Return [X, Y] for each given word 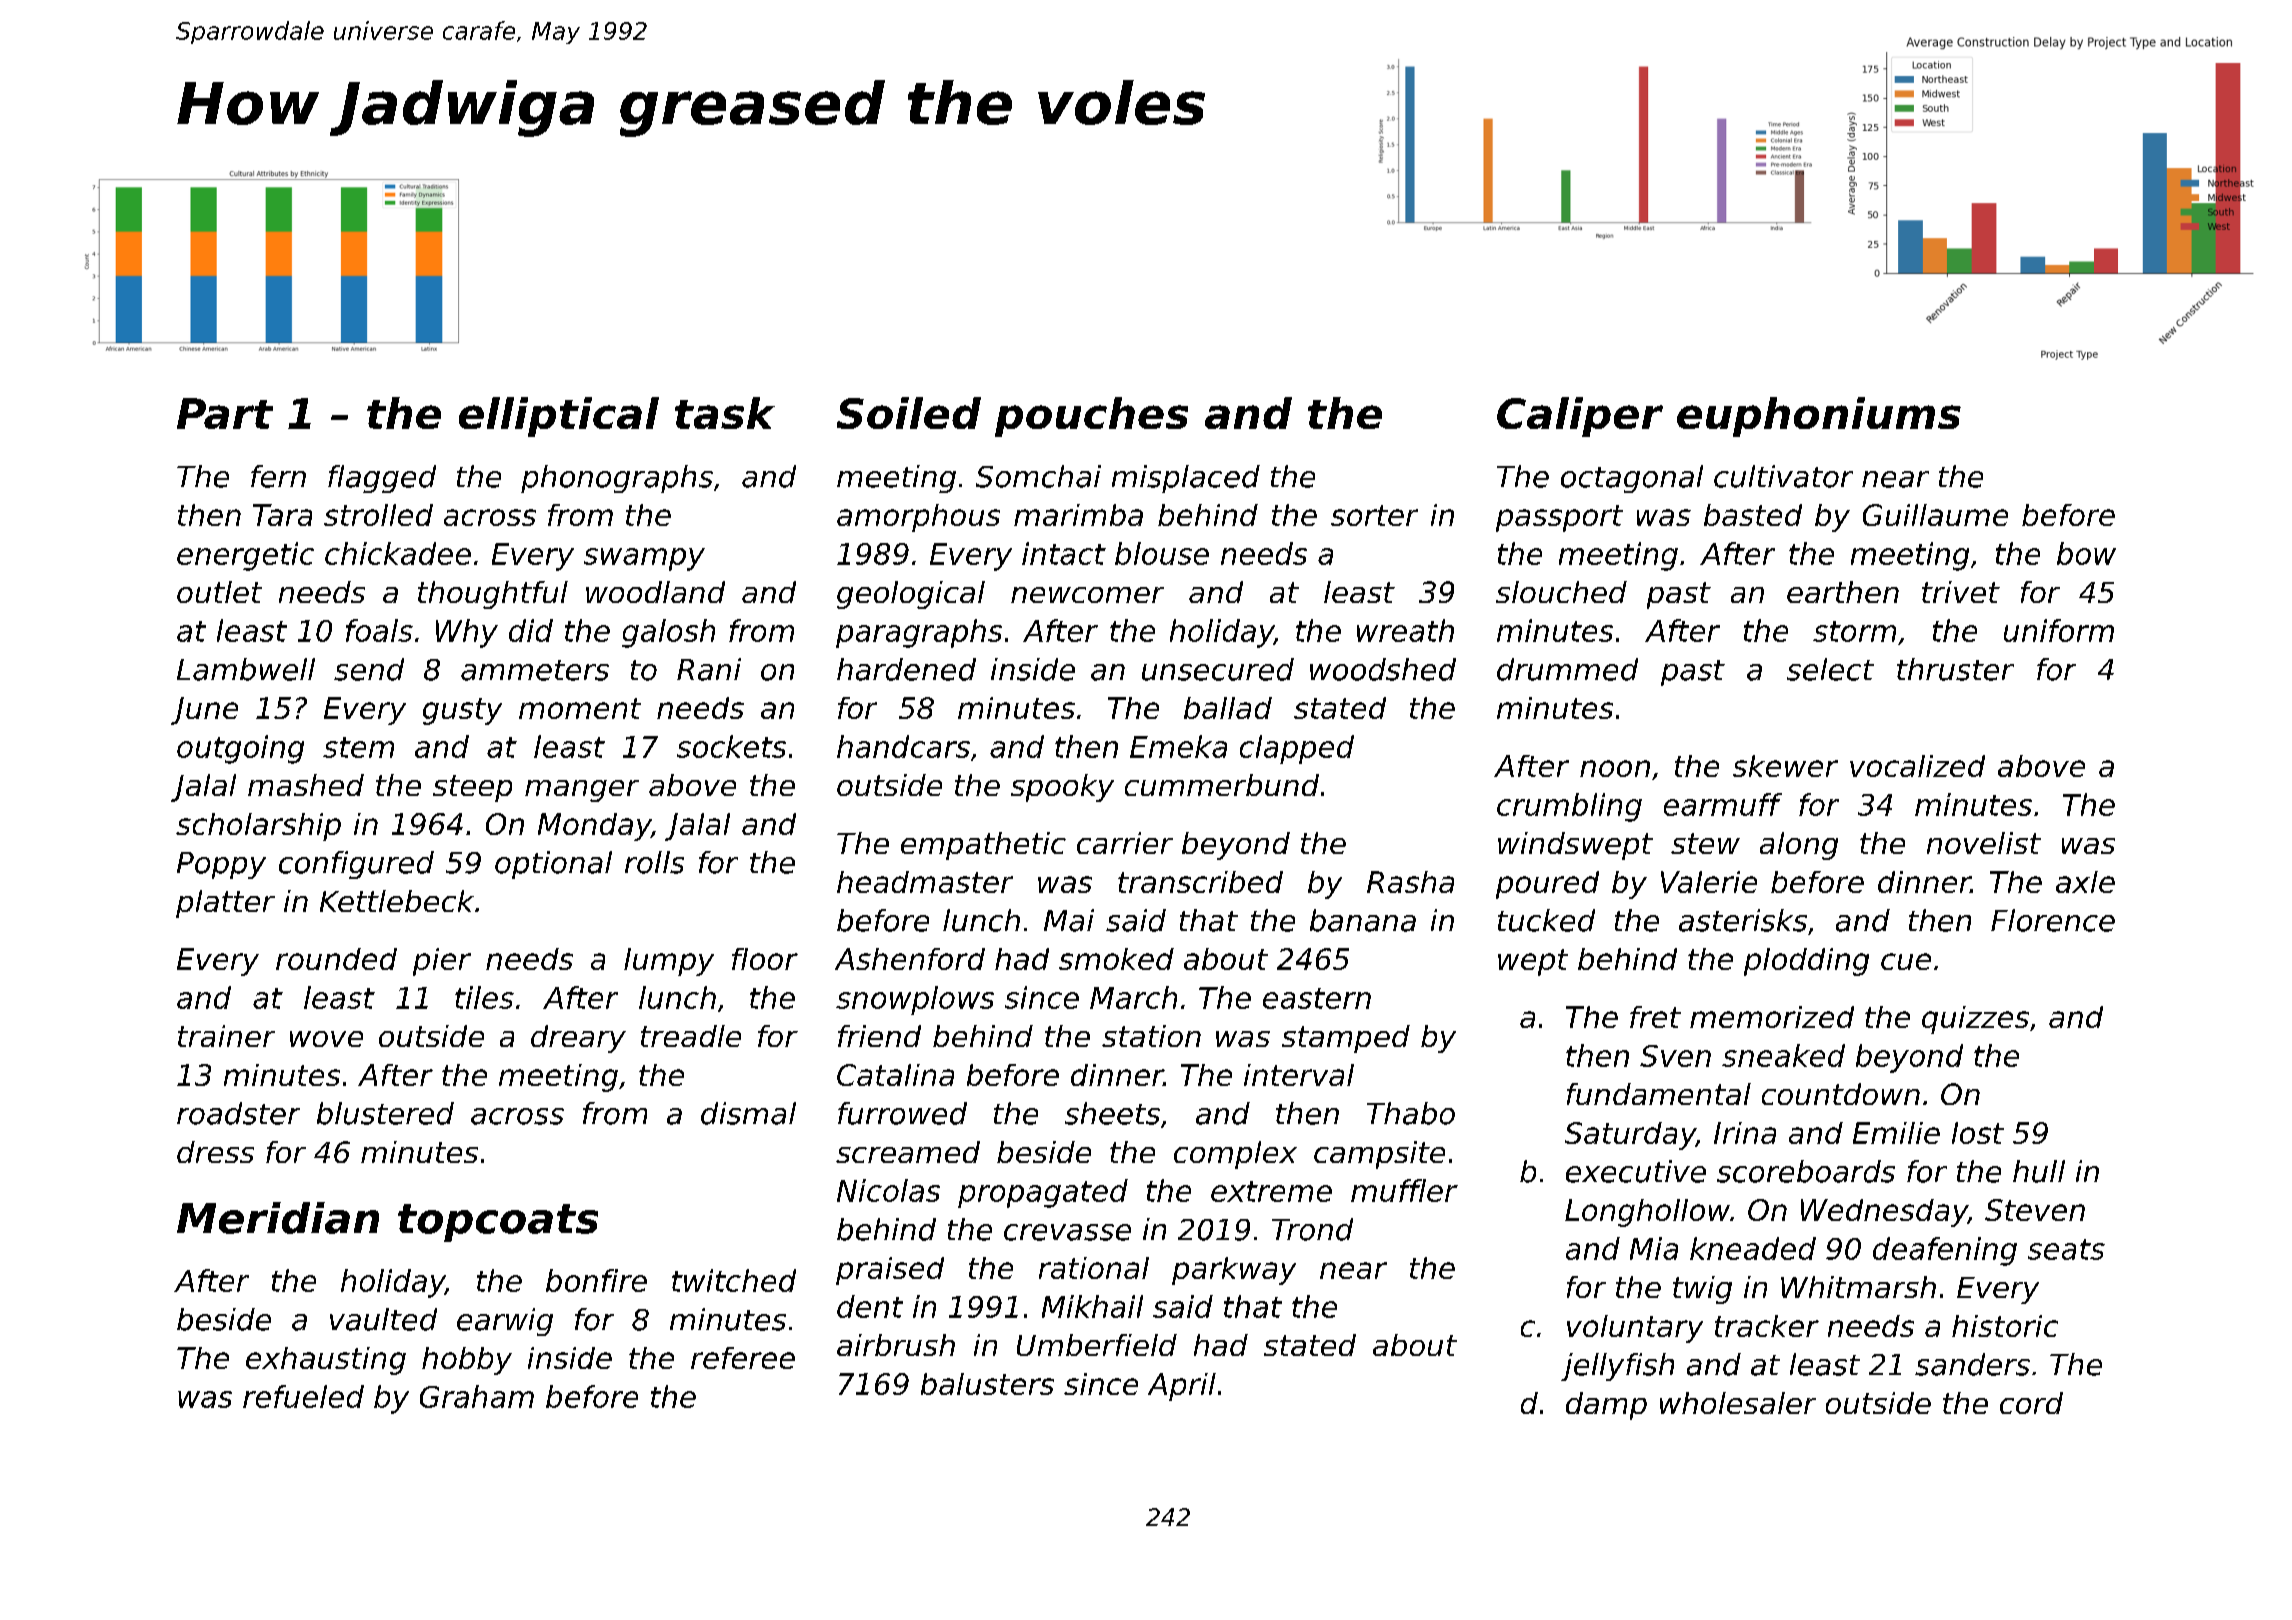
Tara [282, 515]
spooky [1062, 788]
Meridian [278, 1218]
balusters [987, 1384]
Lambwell [246, 669]
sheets [1112, 1113]
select [1830, 669]
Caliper [1580, 417]
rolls [654, 862]
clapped [1297, 749]
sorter [1374, 515]
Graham [477, 1396]
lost [1978, 1133]
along [1799, 846]
